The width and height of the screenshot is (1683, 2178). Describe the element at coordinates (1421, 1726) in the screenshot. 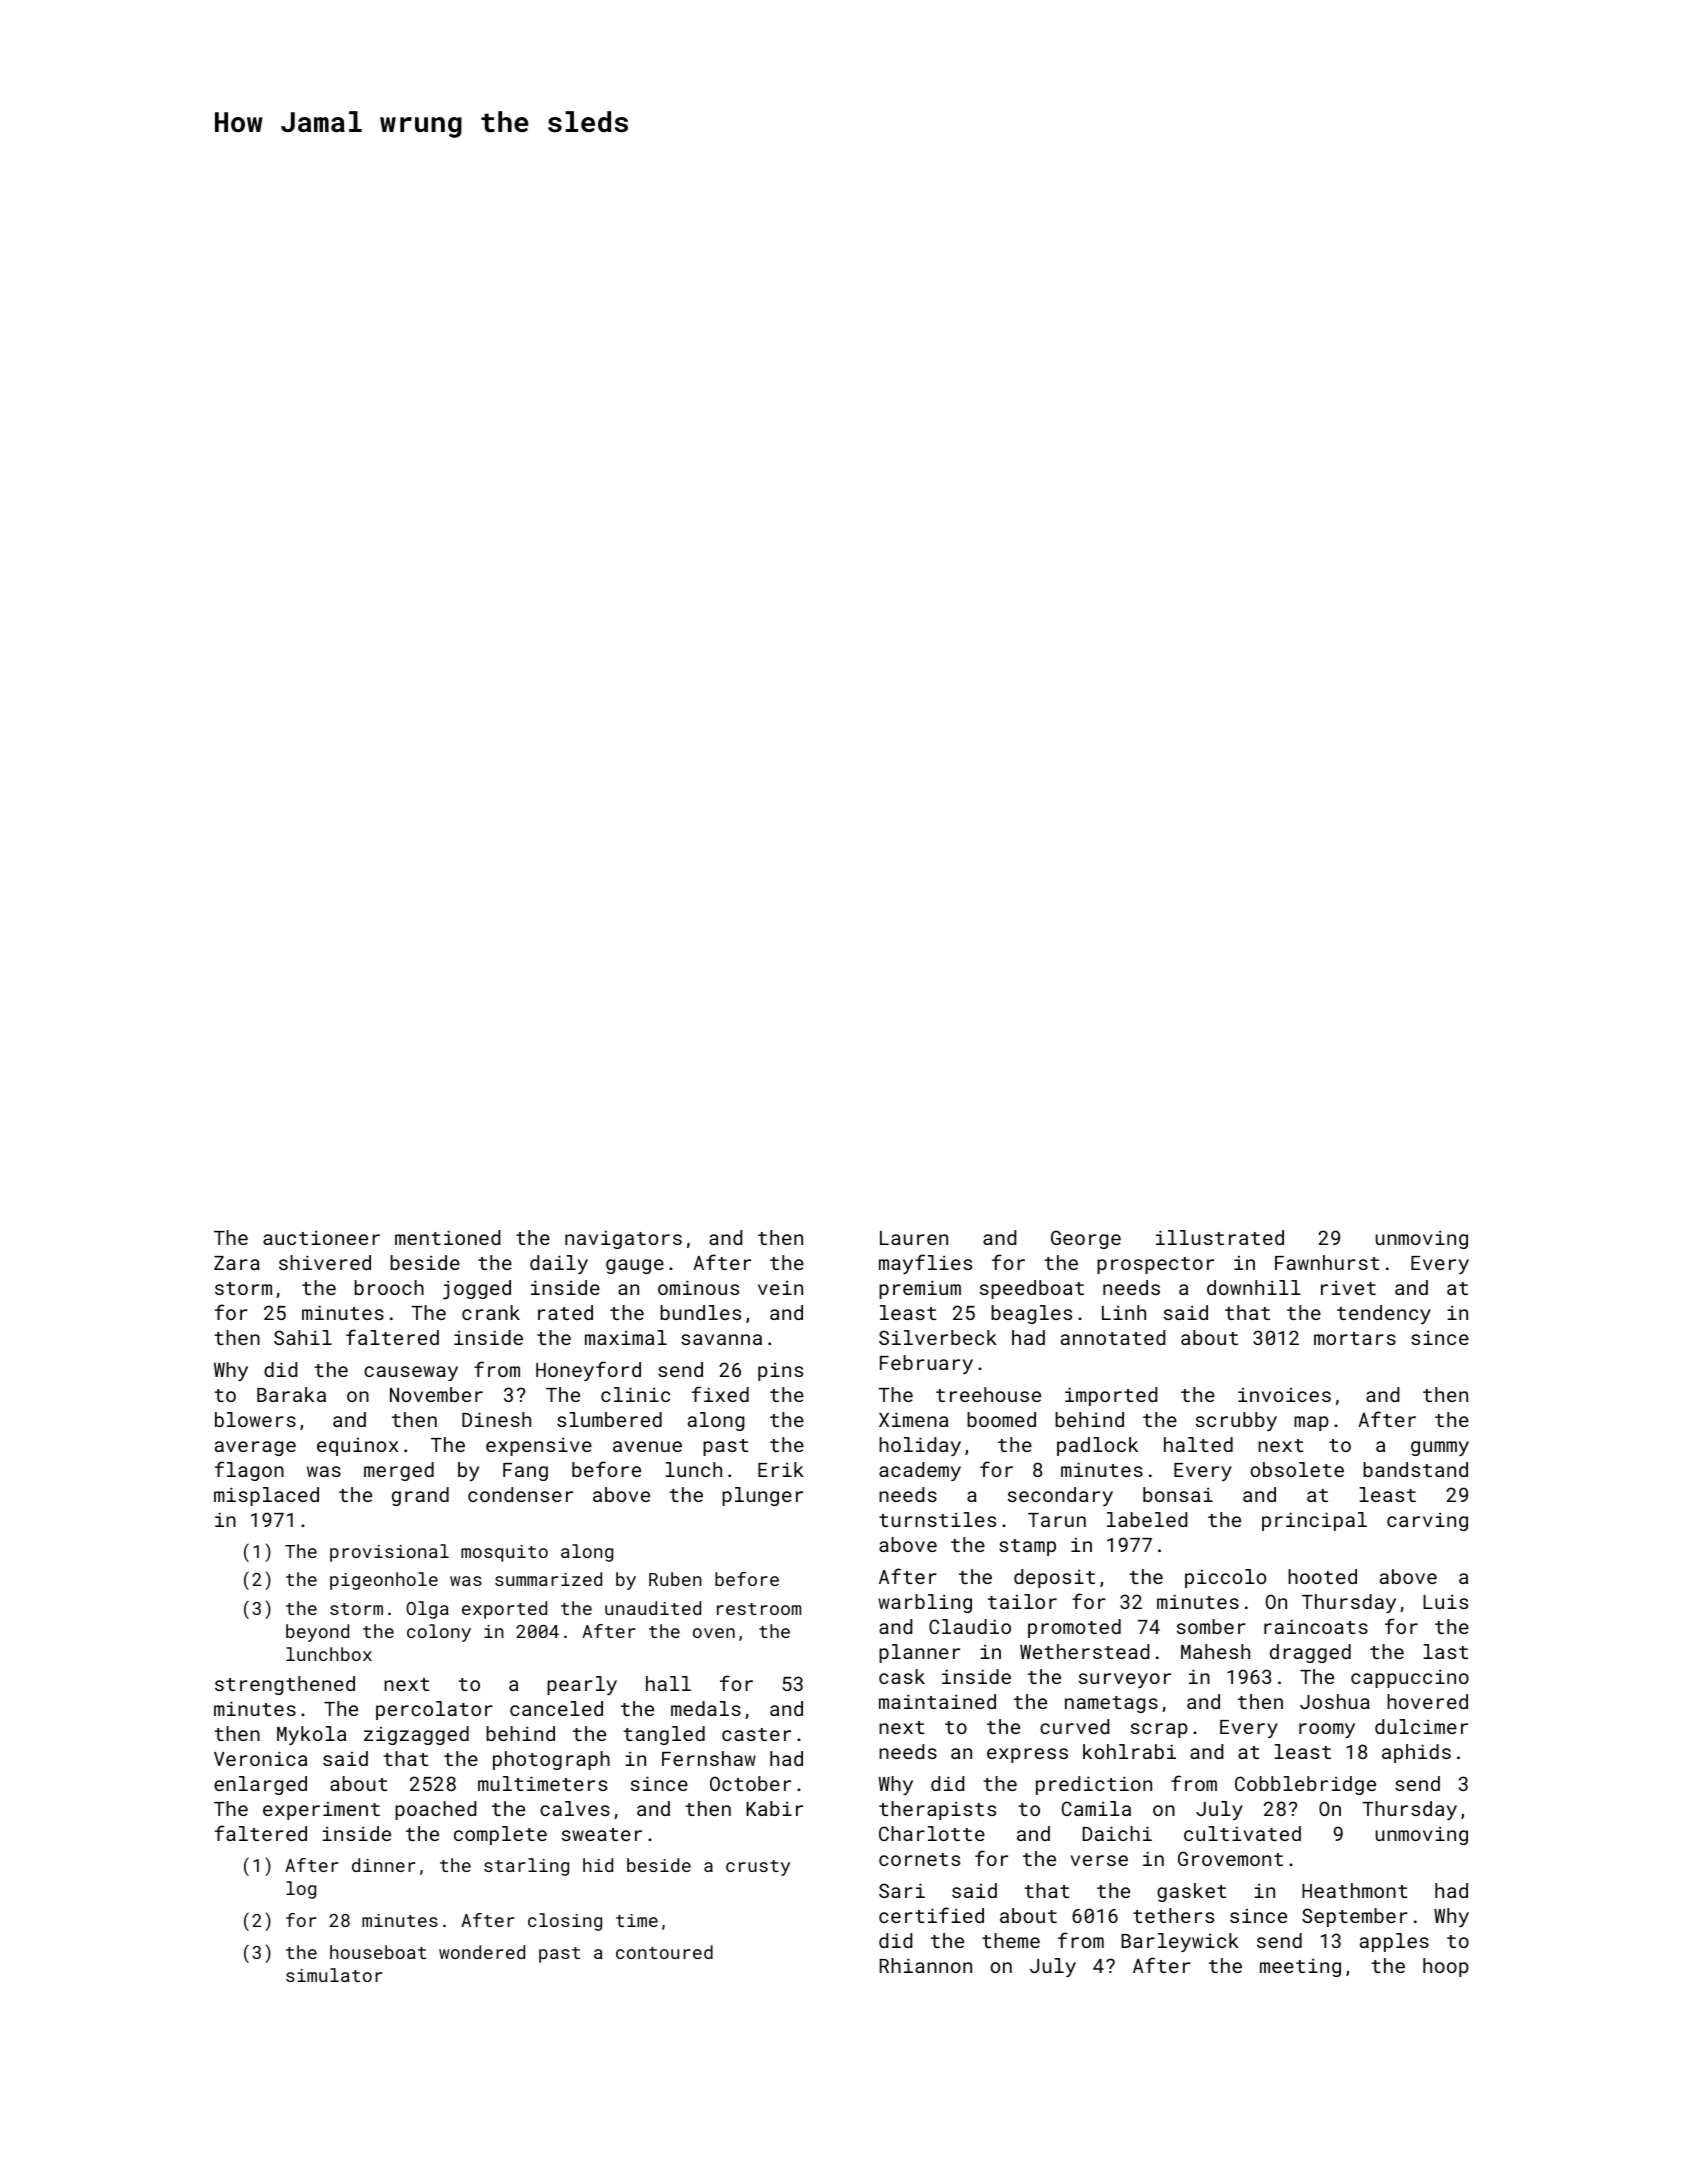

I see `dulcimer` at that location.
